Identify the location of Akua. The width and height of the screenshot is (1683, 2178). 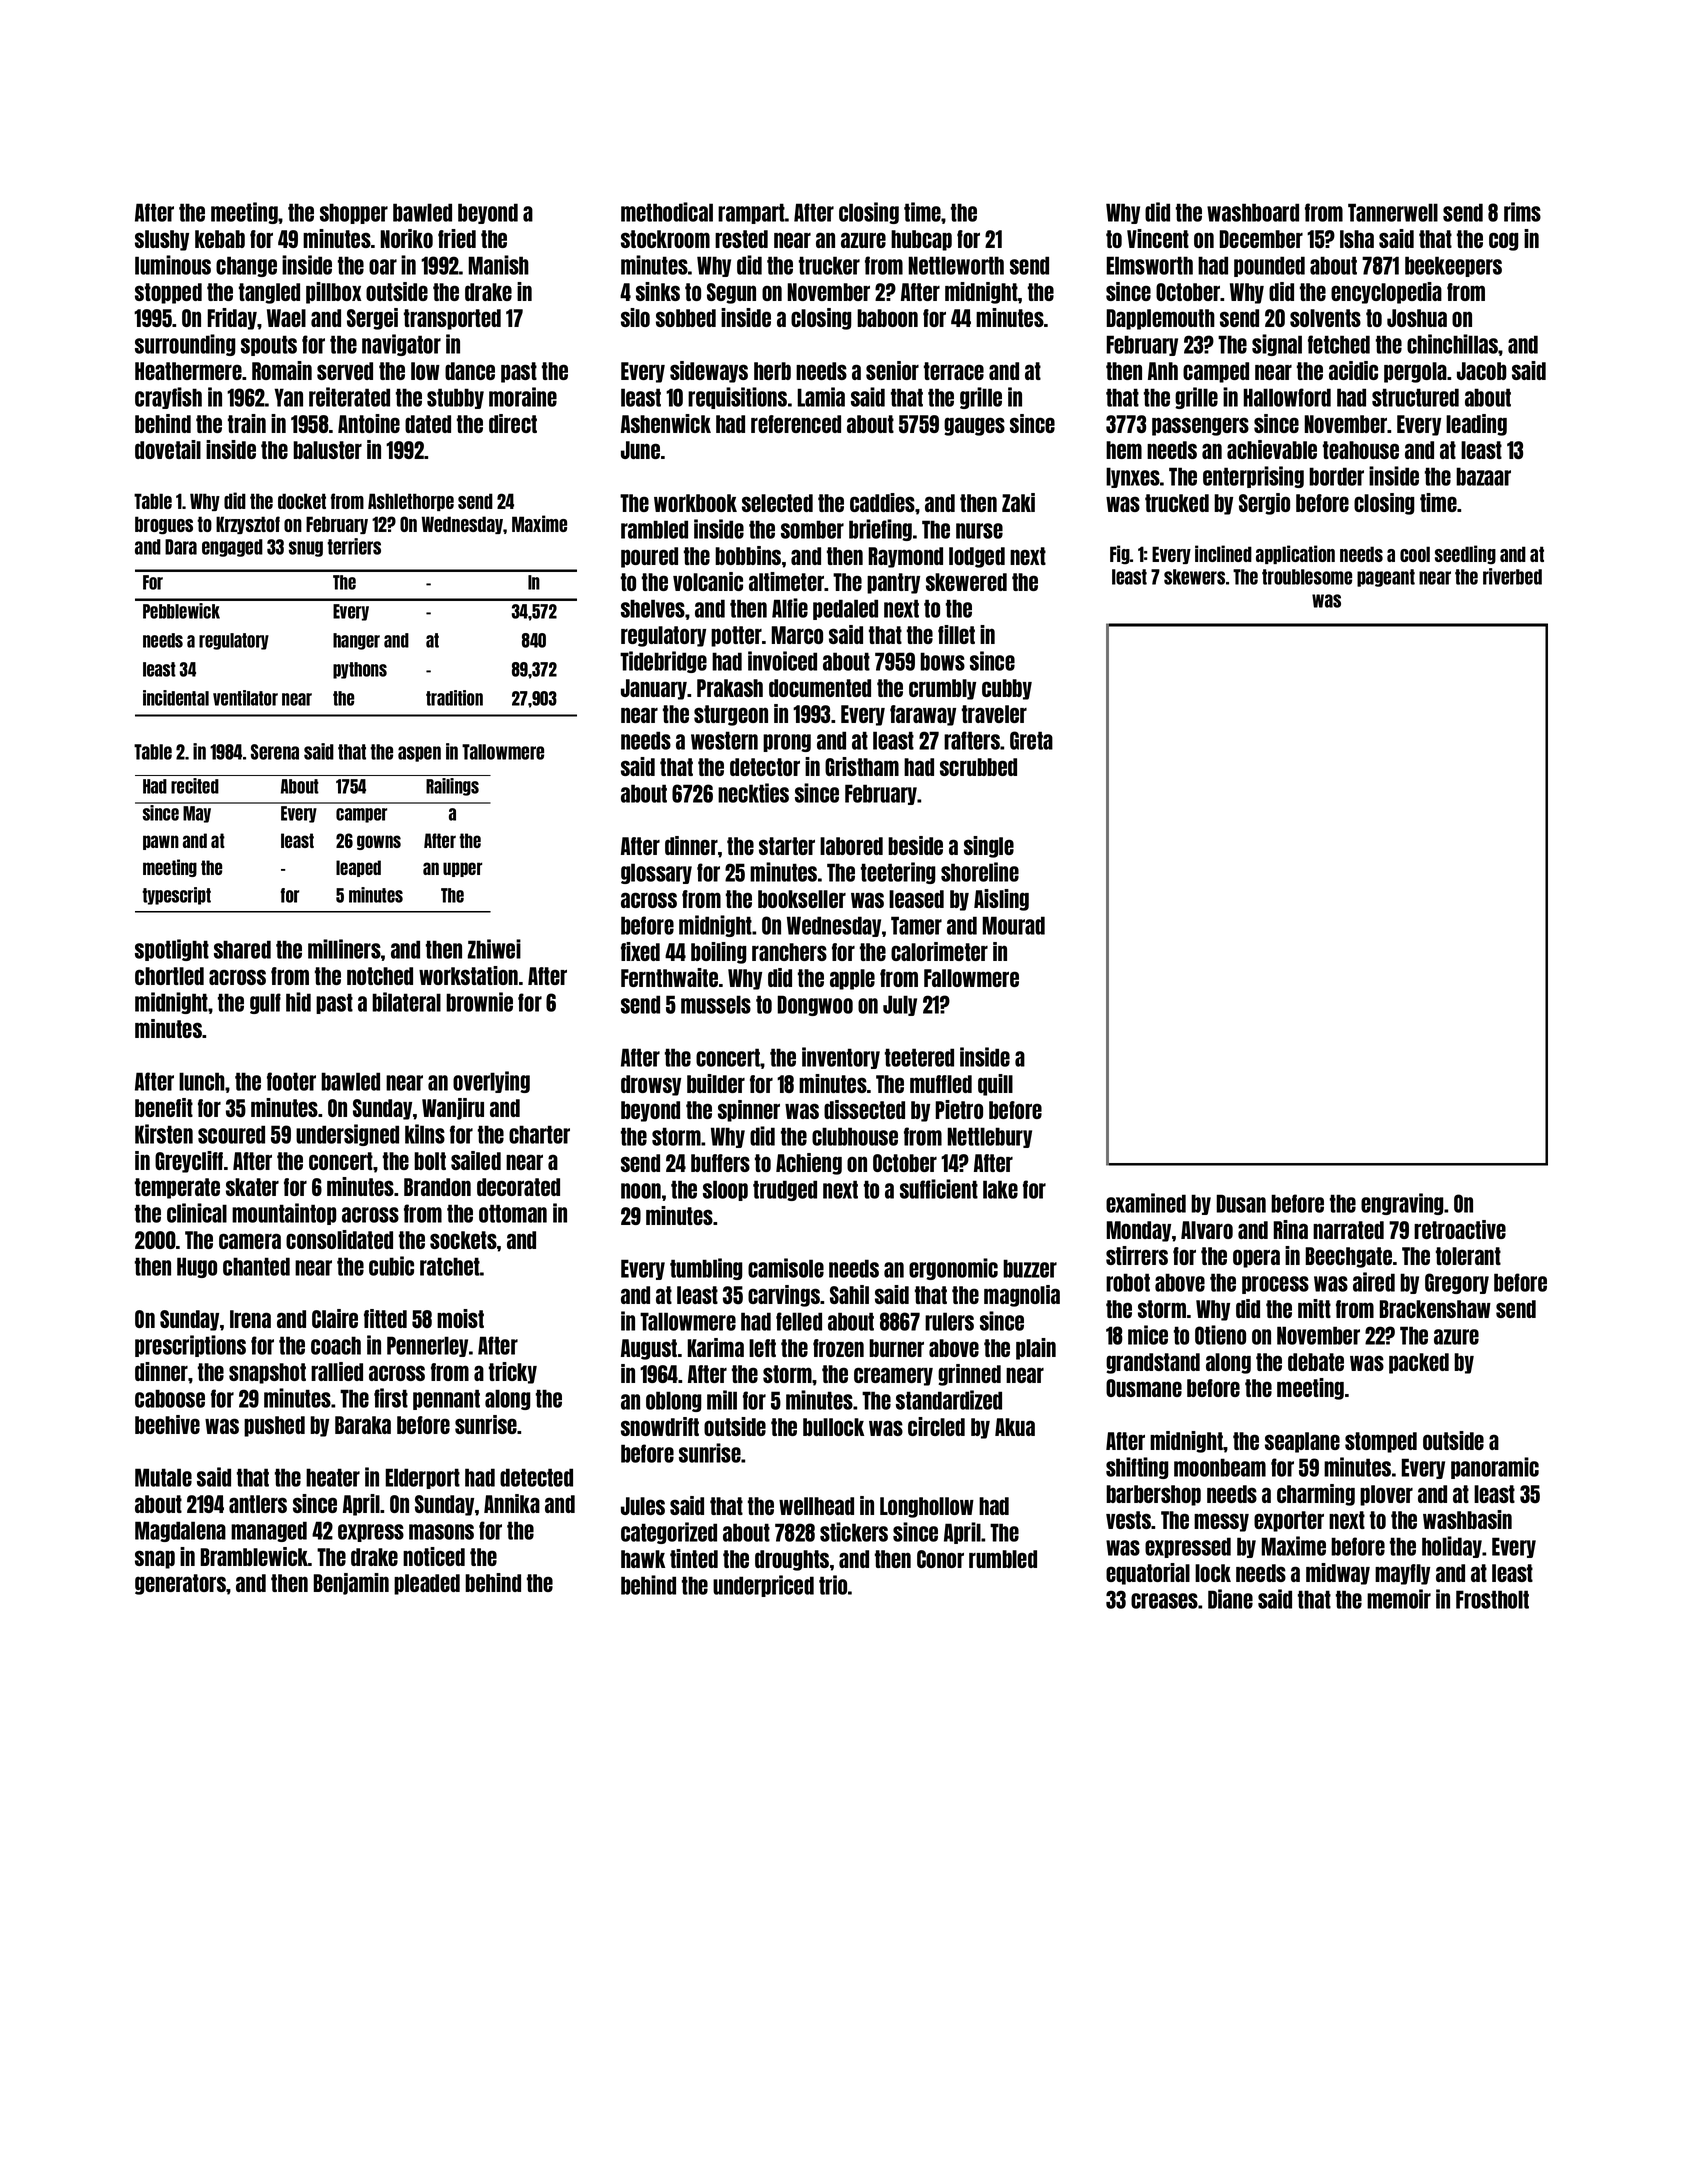
(1015, 1427).
